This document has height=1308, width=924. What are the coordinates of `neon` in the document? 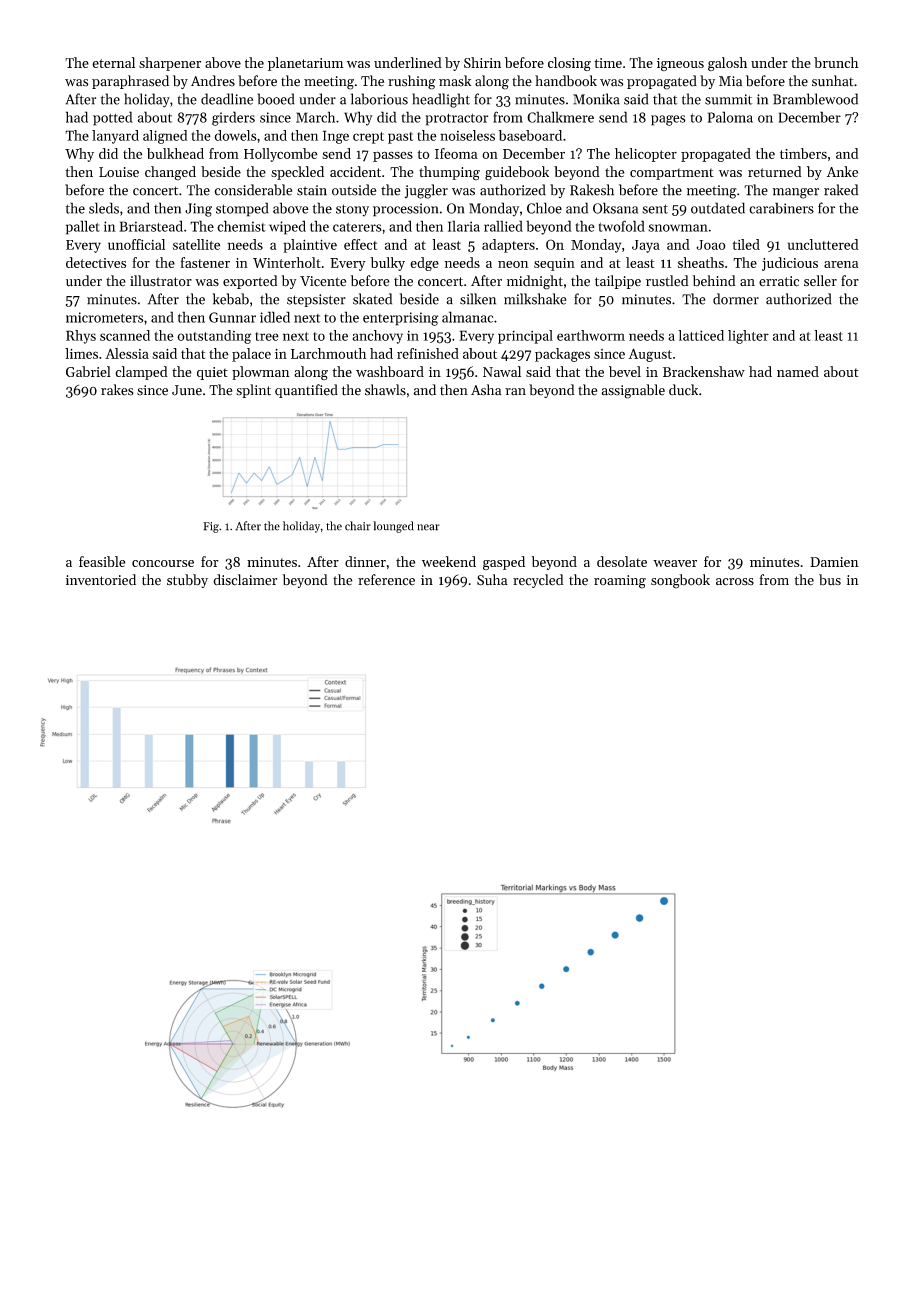 It's located at (513, 264).
